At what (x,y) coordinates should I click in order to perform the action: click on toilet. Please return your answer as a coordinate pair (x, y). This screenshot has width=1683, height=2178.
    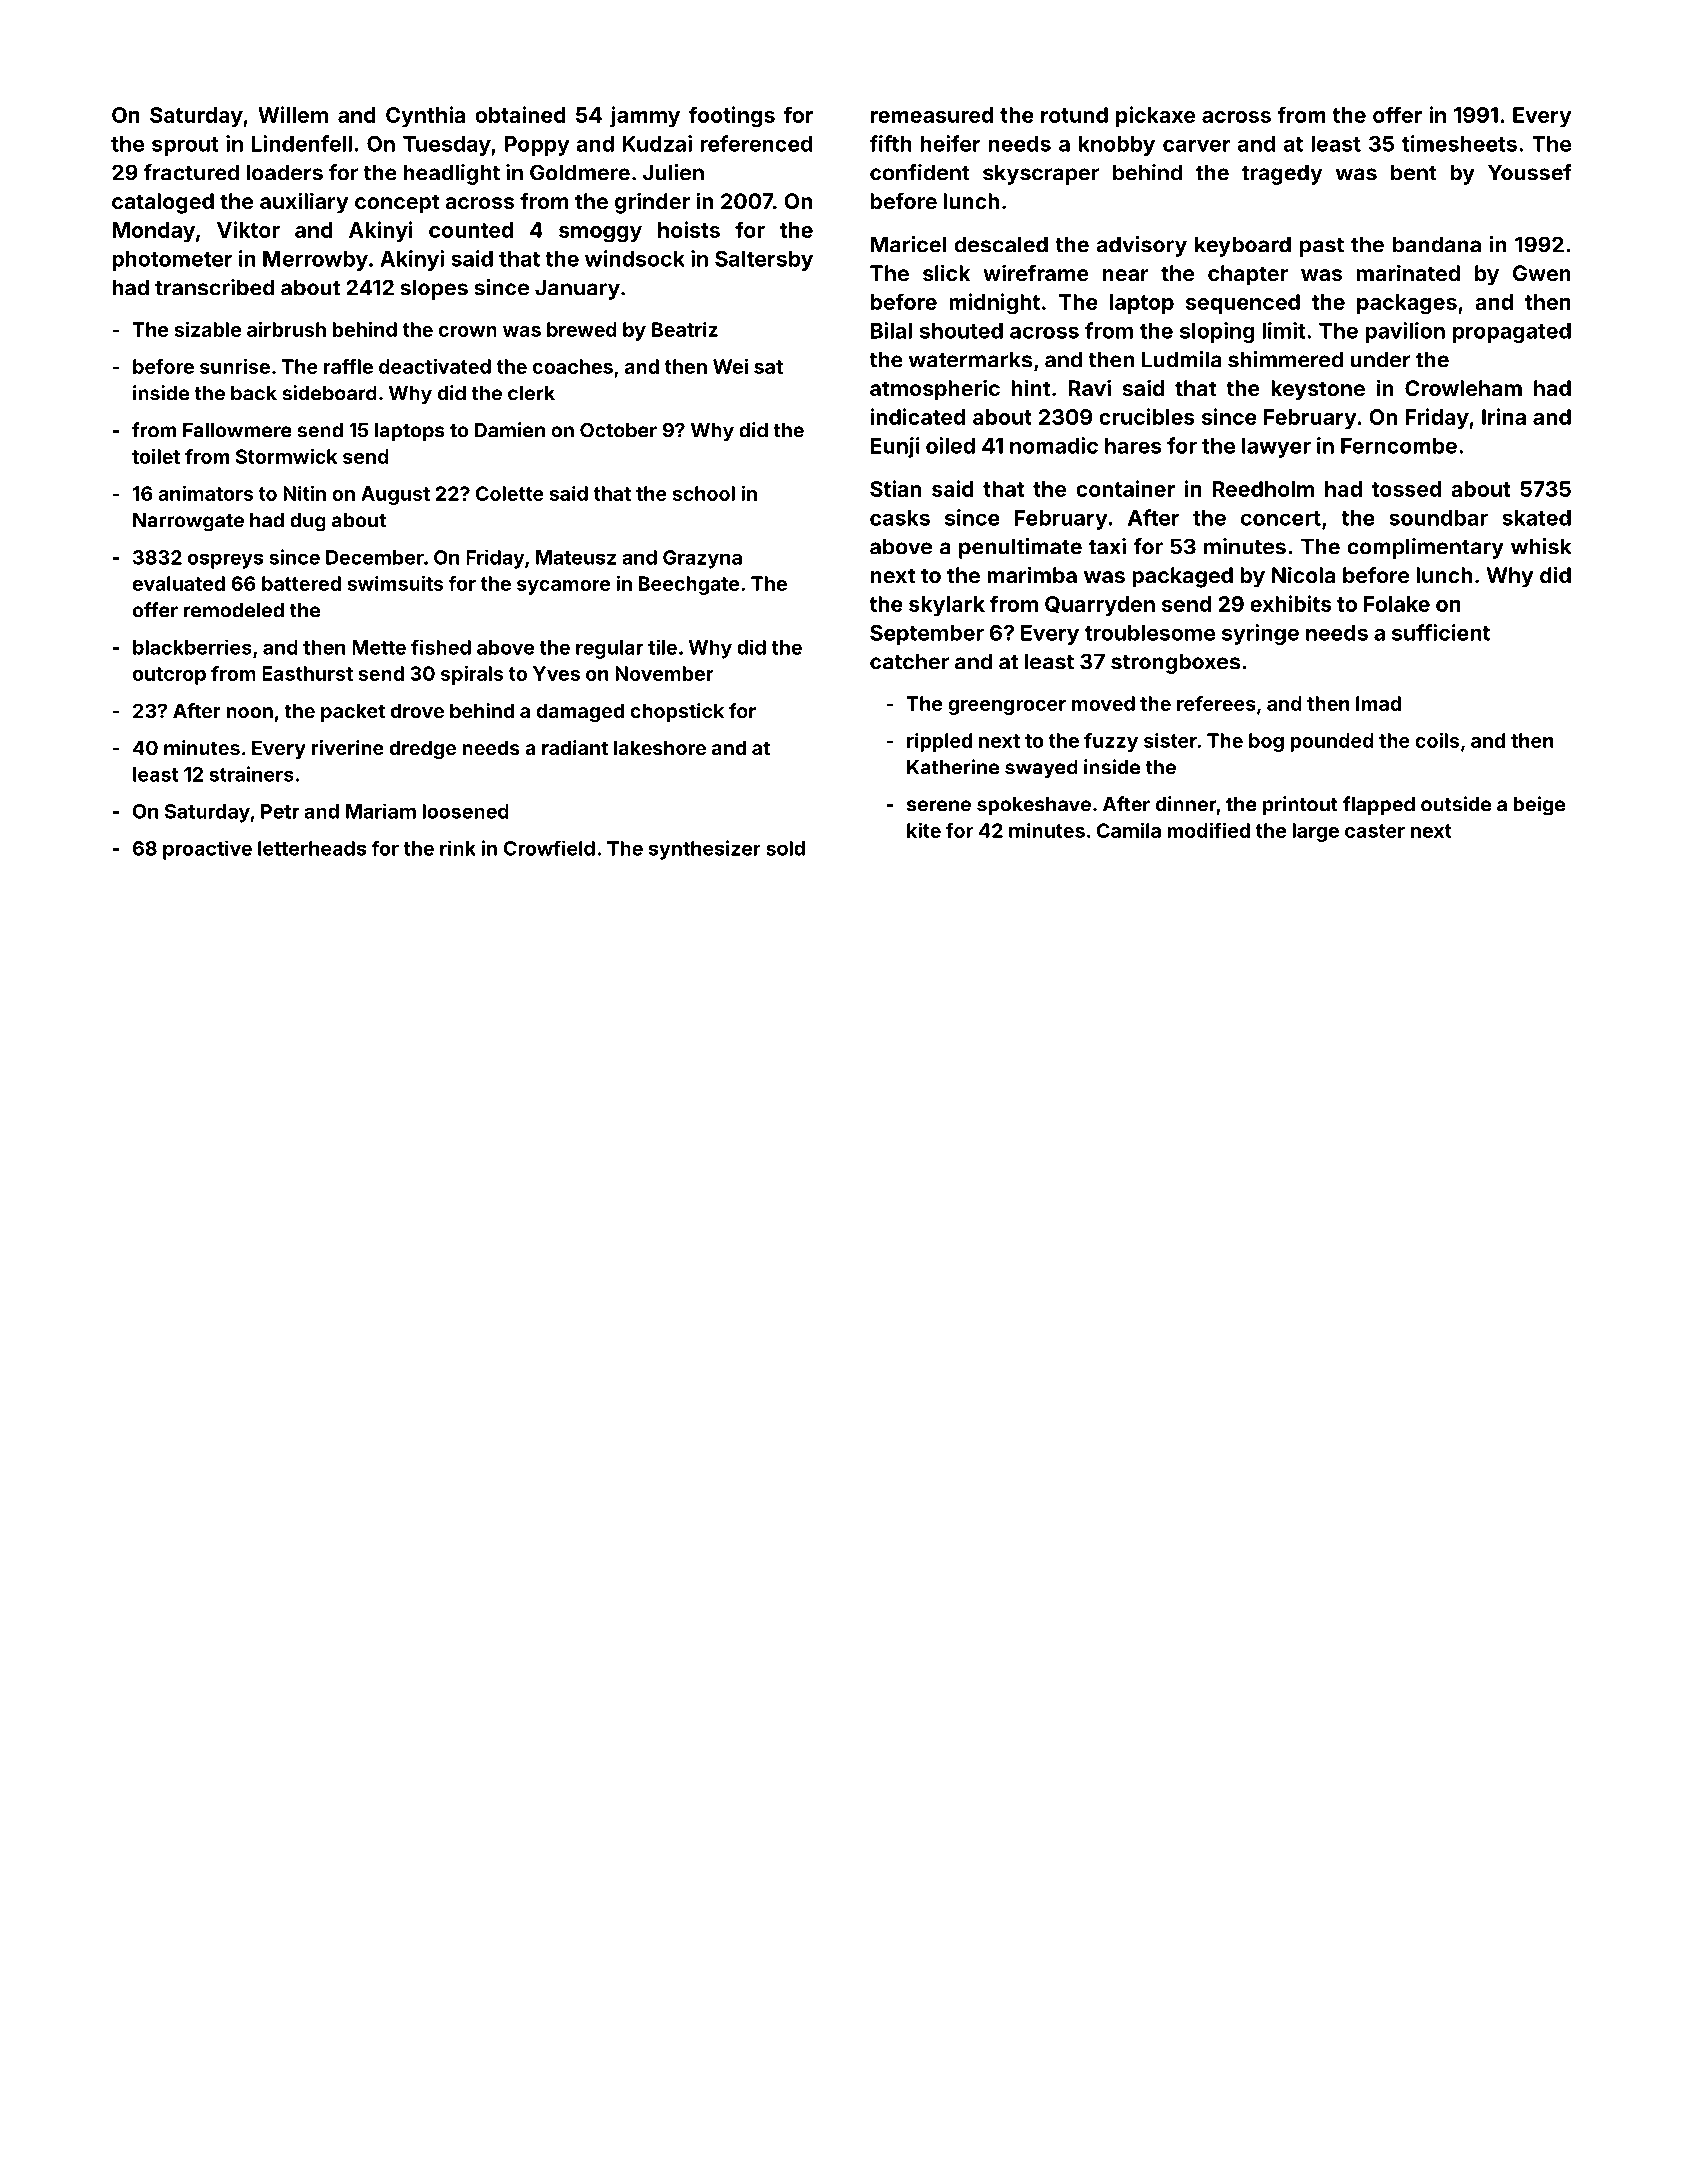
    Looking at the image, I should click on (156, 456).
